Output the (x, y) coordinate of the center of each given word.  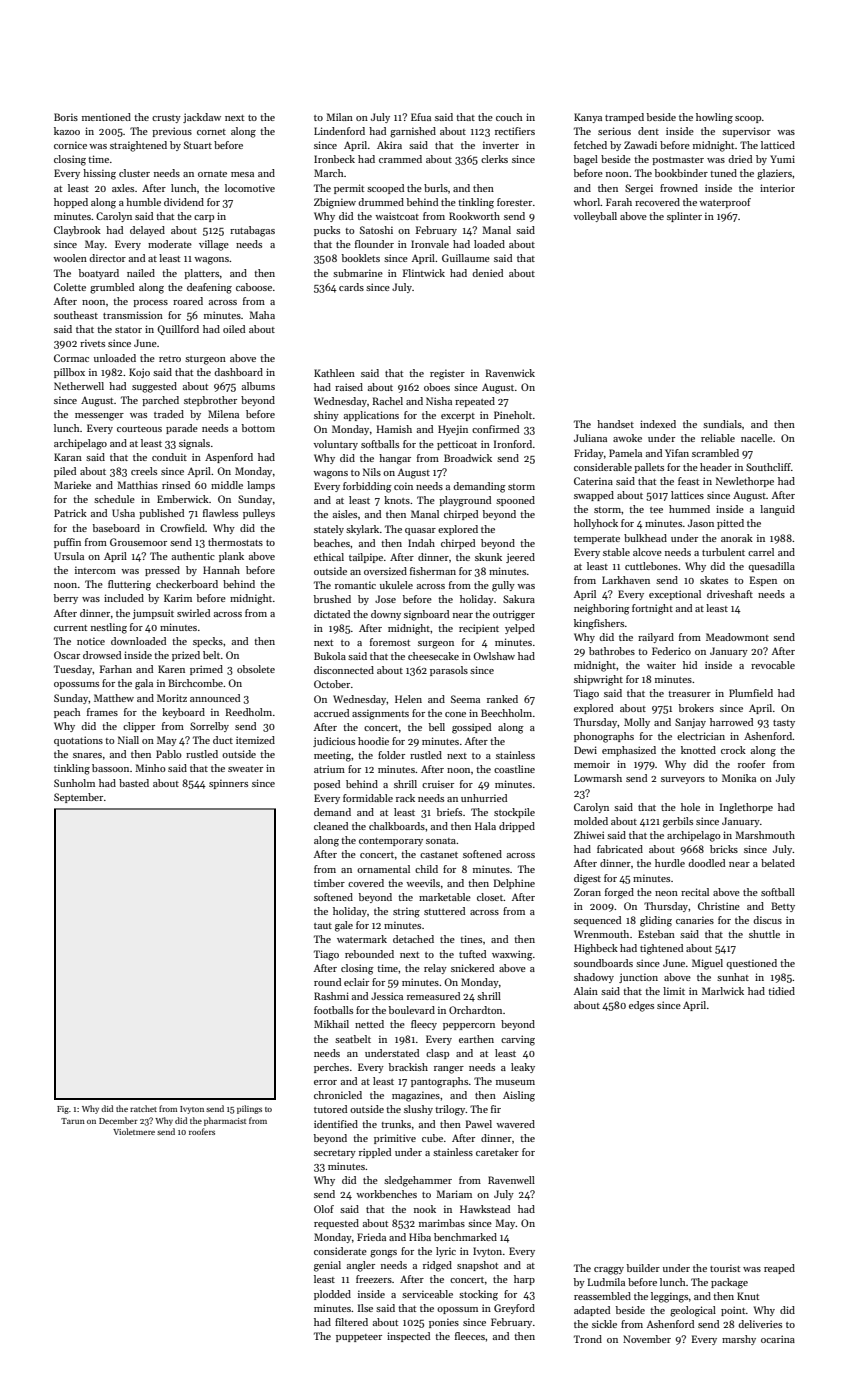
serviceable (427, 1294)
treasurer (689, 694)
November (647, 1339)
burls (436, 188)
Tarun (73, 1121)
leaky (523, 1068)
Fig (63, 1110)
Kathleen (334, 373)
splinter (684, 217)
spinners (228, 784)
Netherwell (79, 386)
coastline (514, 769)
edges (641, 1006)
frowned (679, 188)
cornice (70, 145)
